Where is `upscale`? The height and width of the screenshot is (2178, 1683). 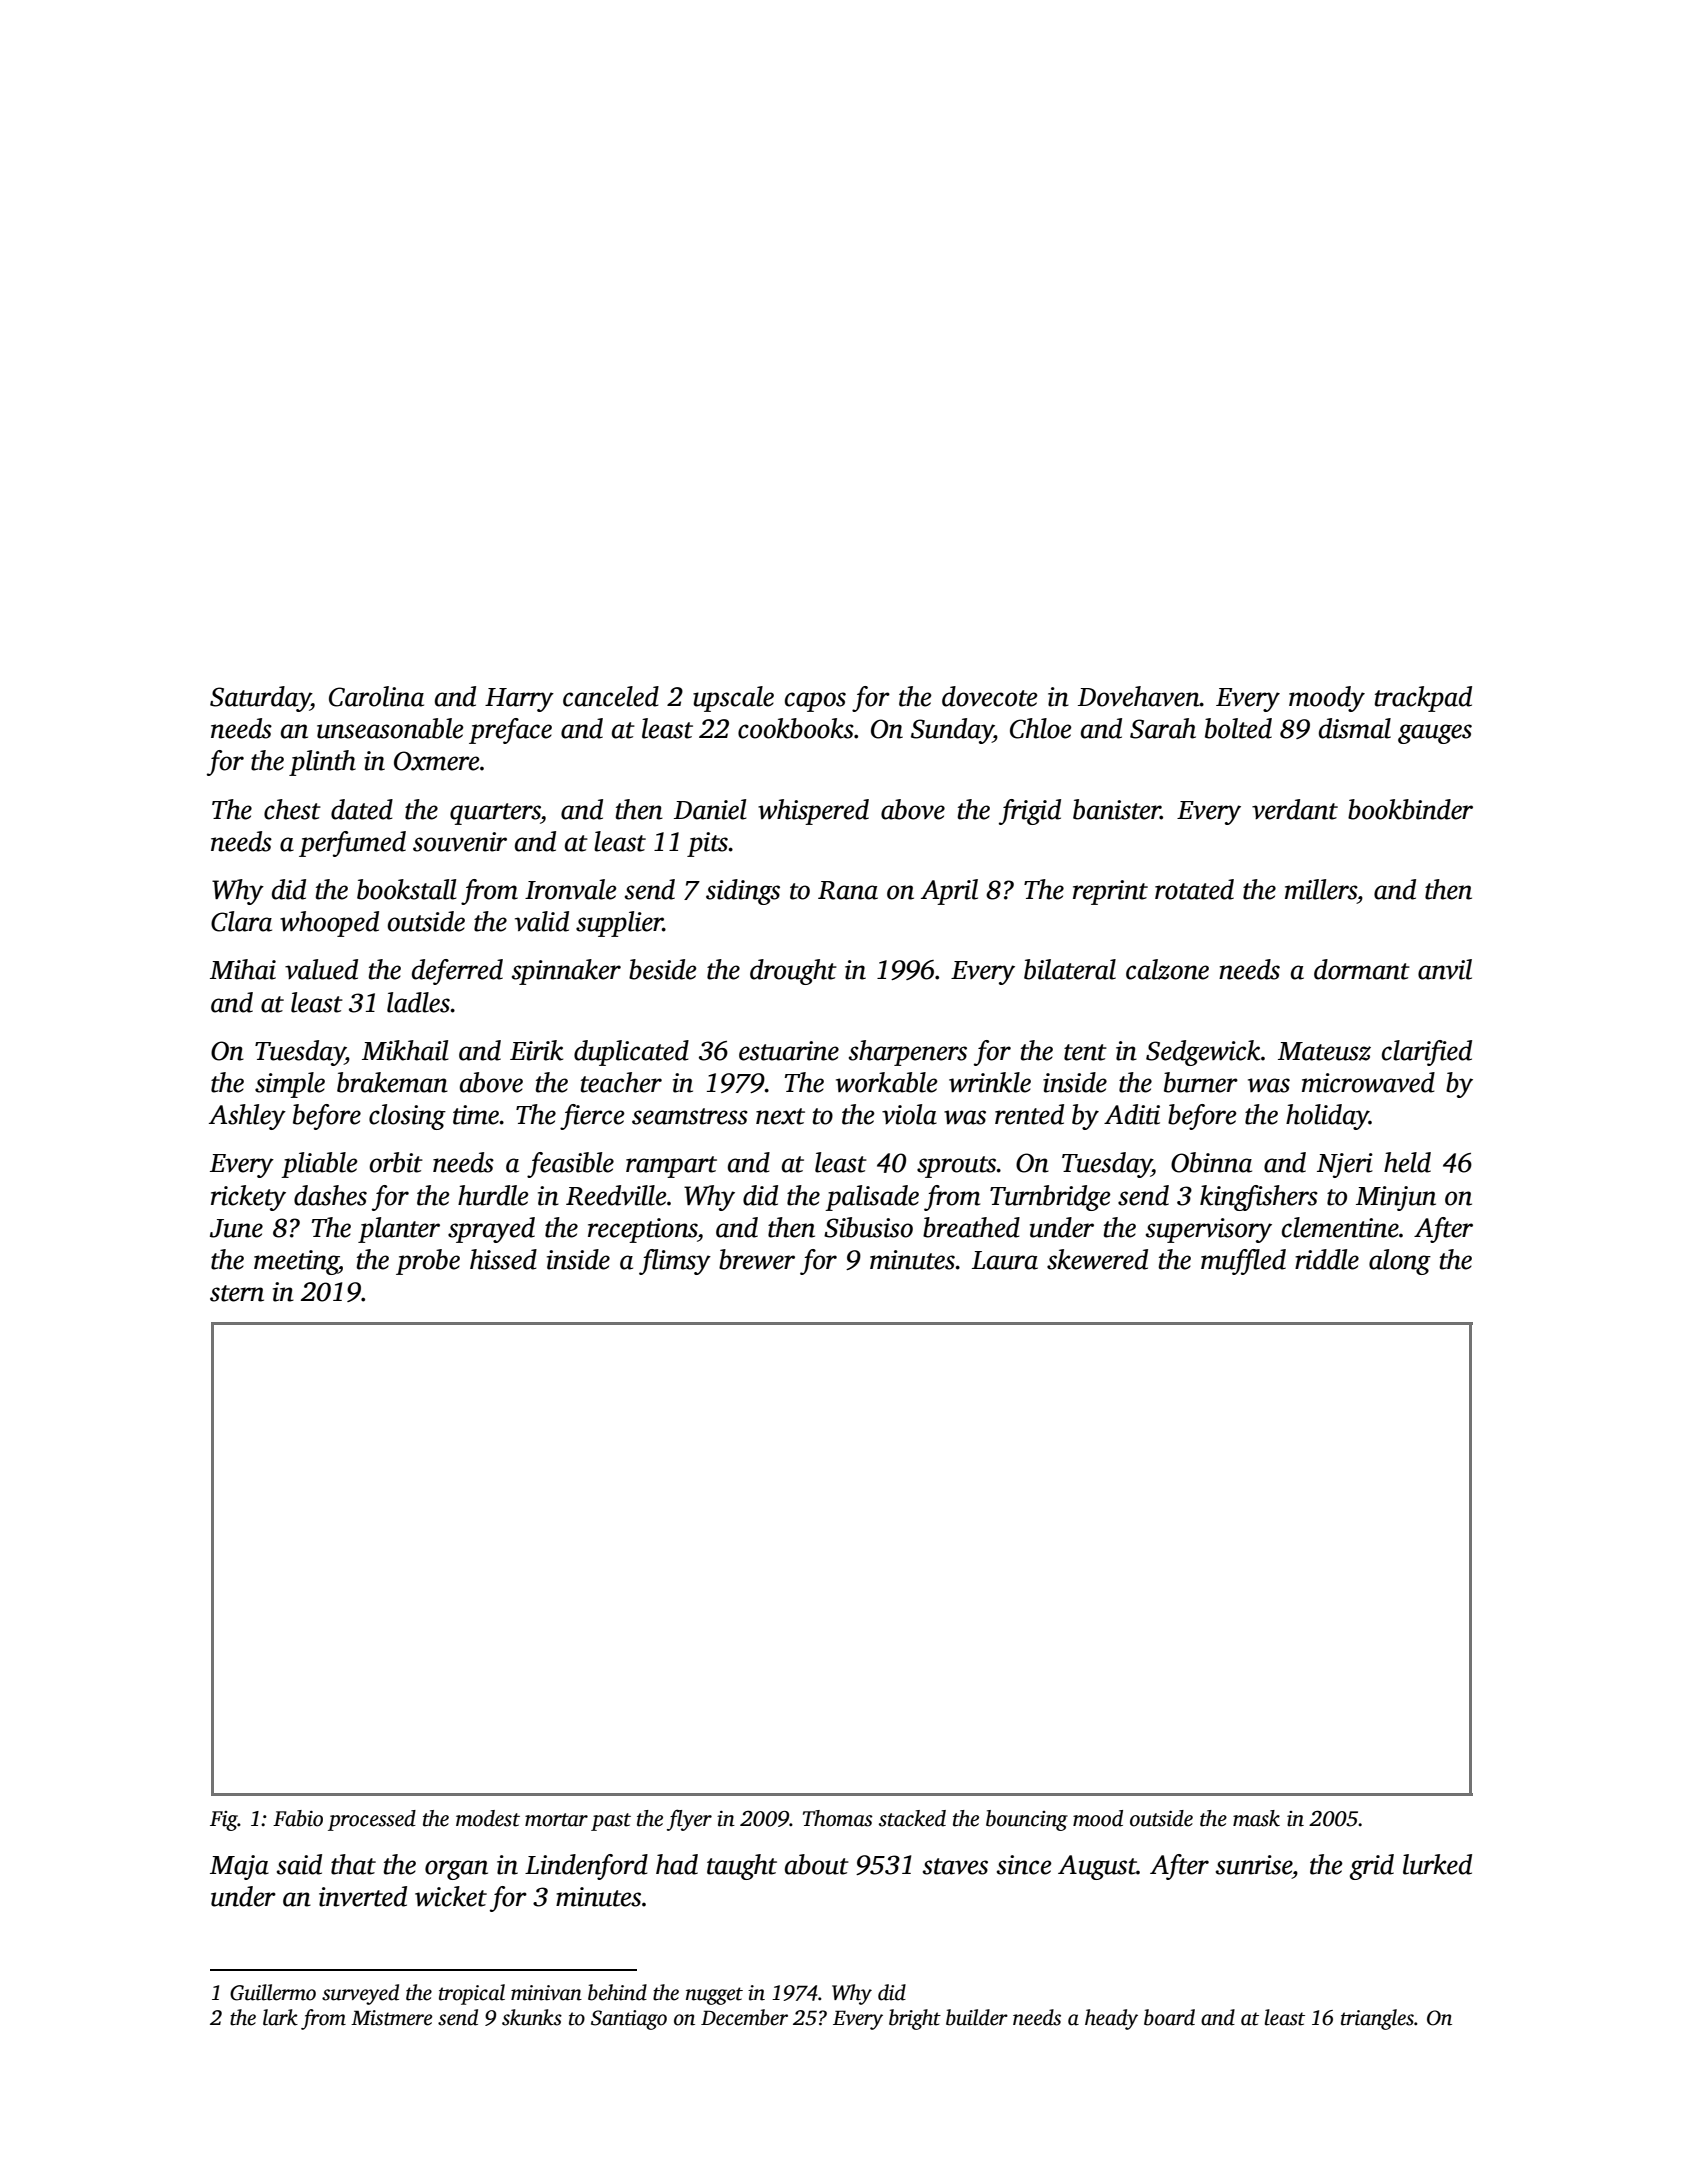
upscale is located at coordinates (733, 699).
